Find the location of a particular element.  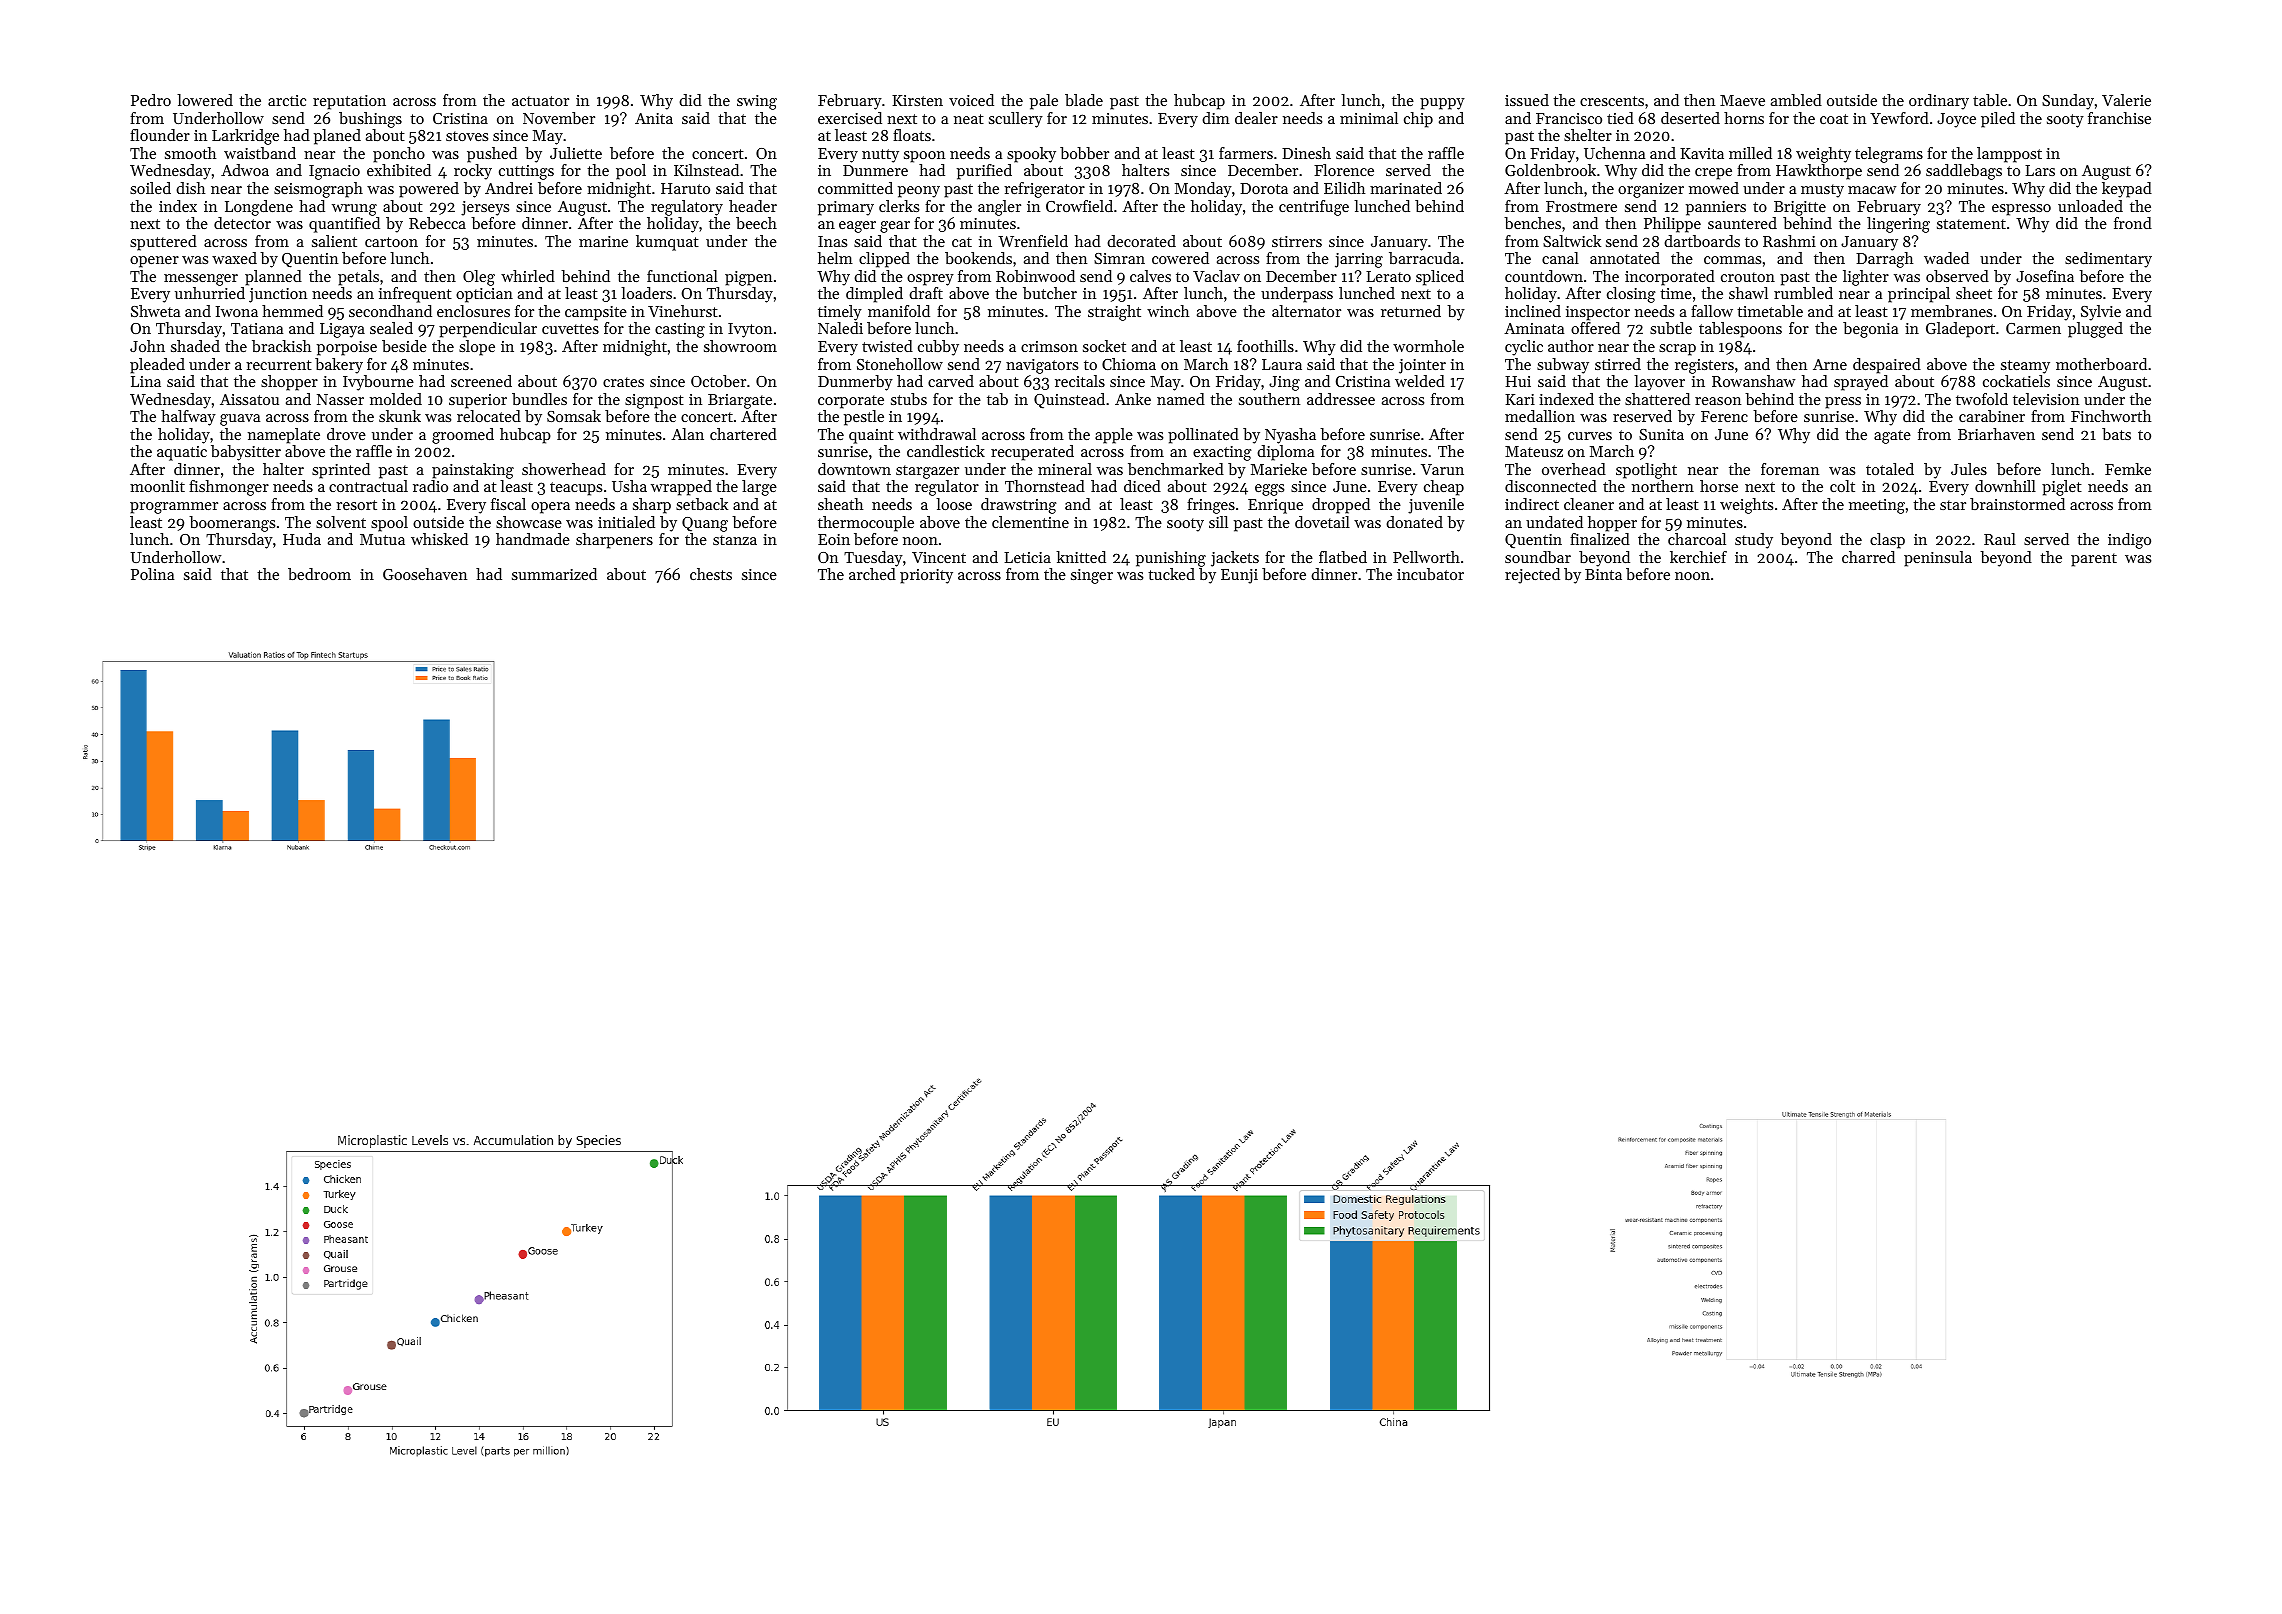

disconnected is located at coordinates (1551, 486).
